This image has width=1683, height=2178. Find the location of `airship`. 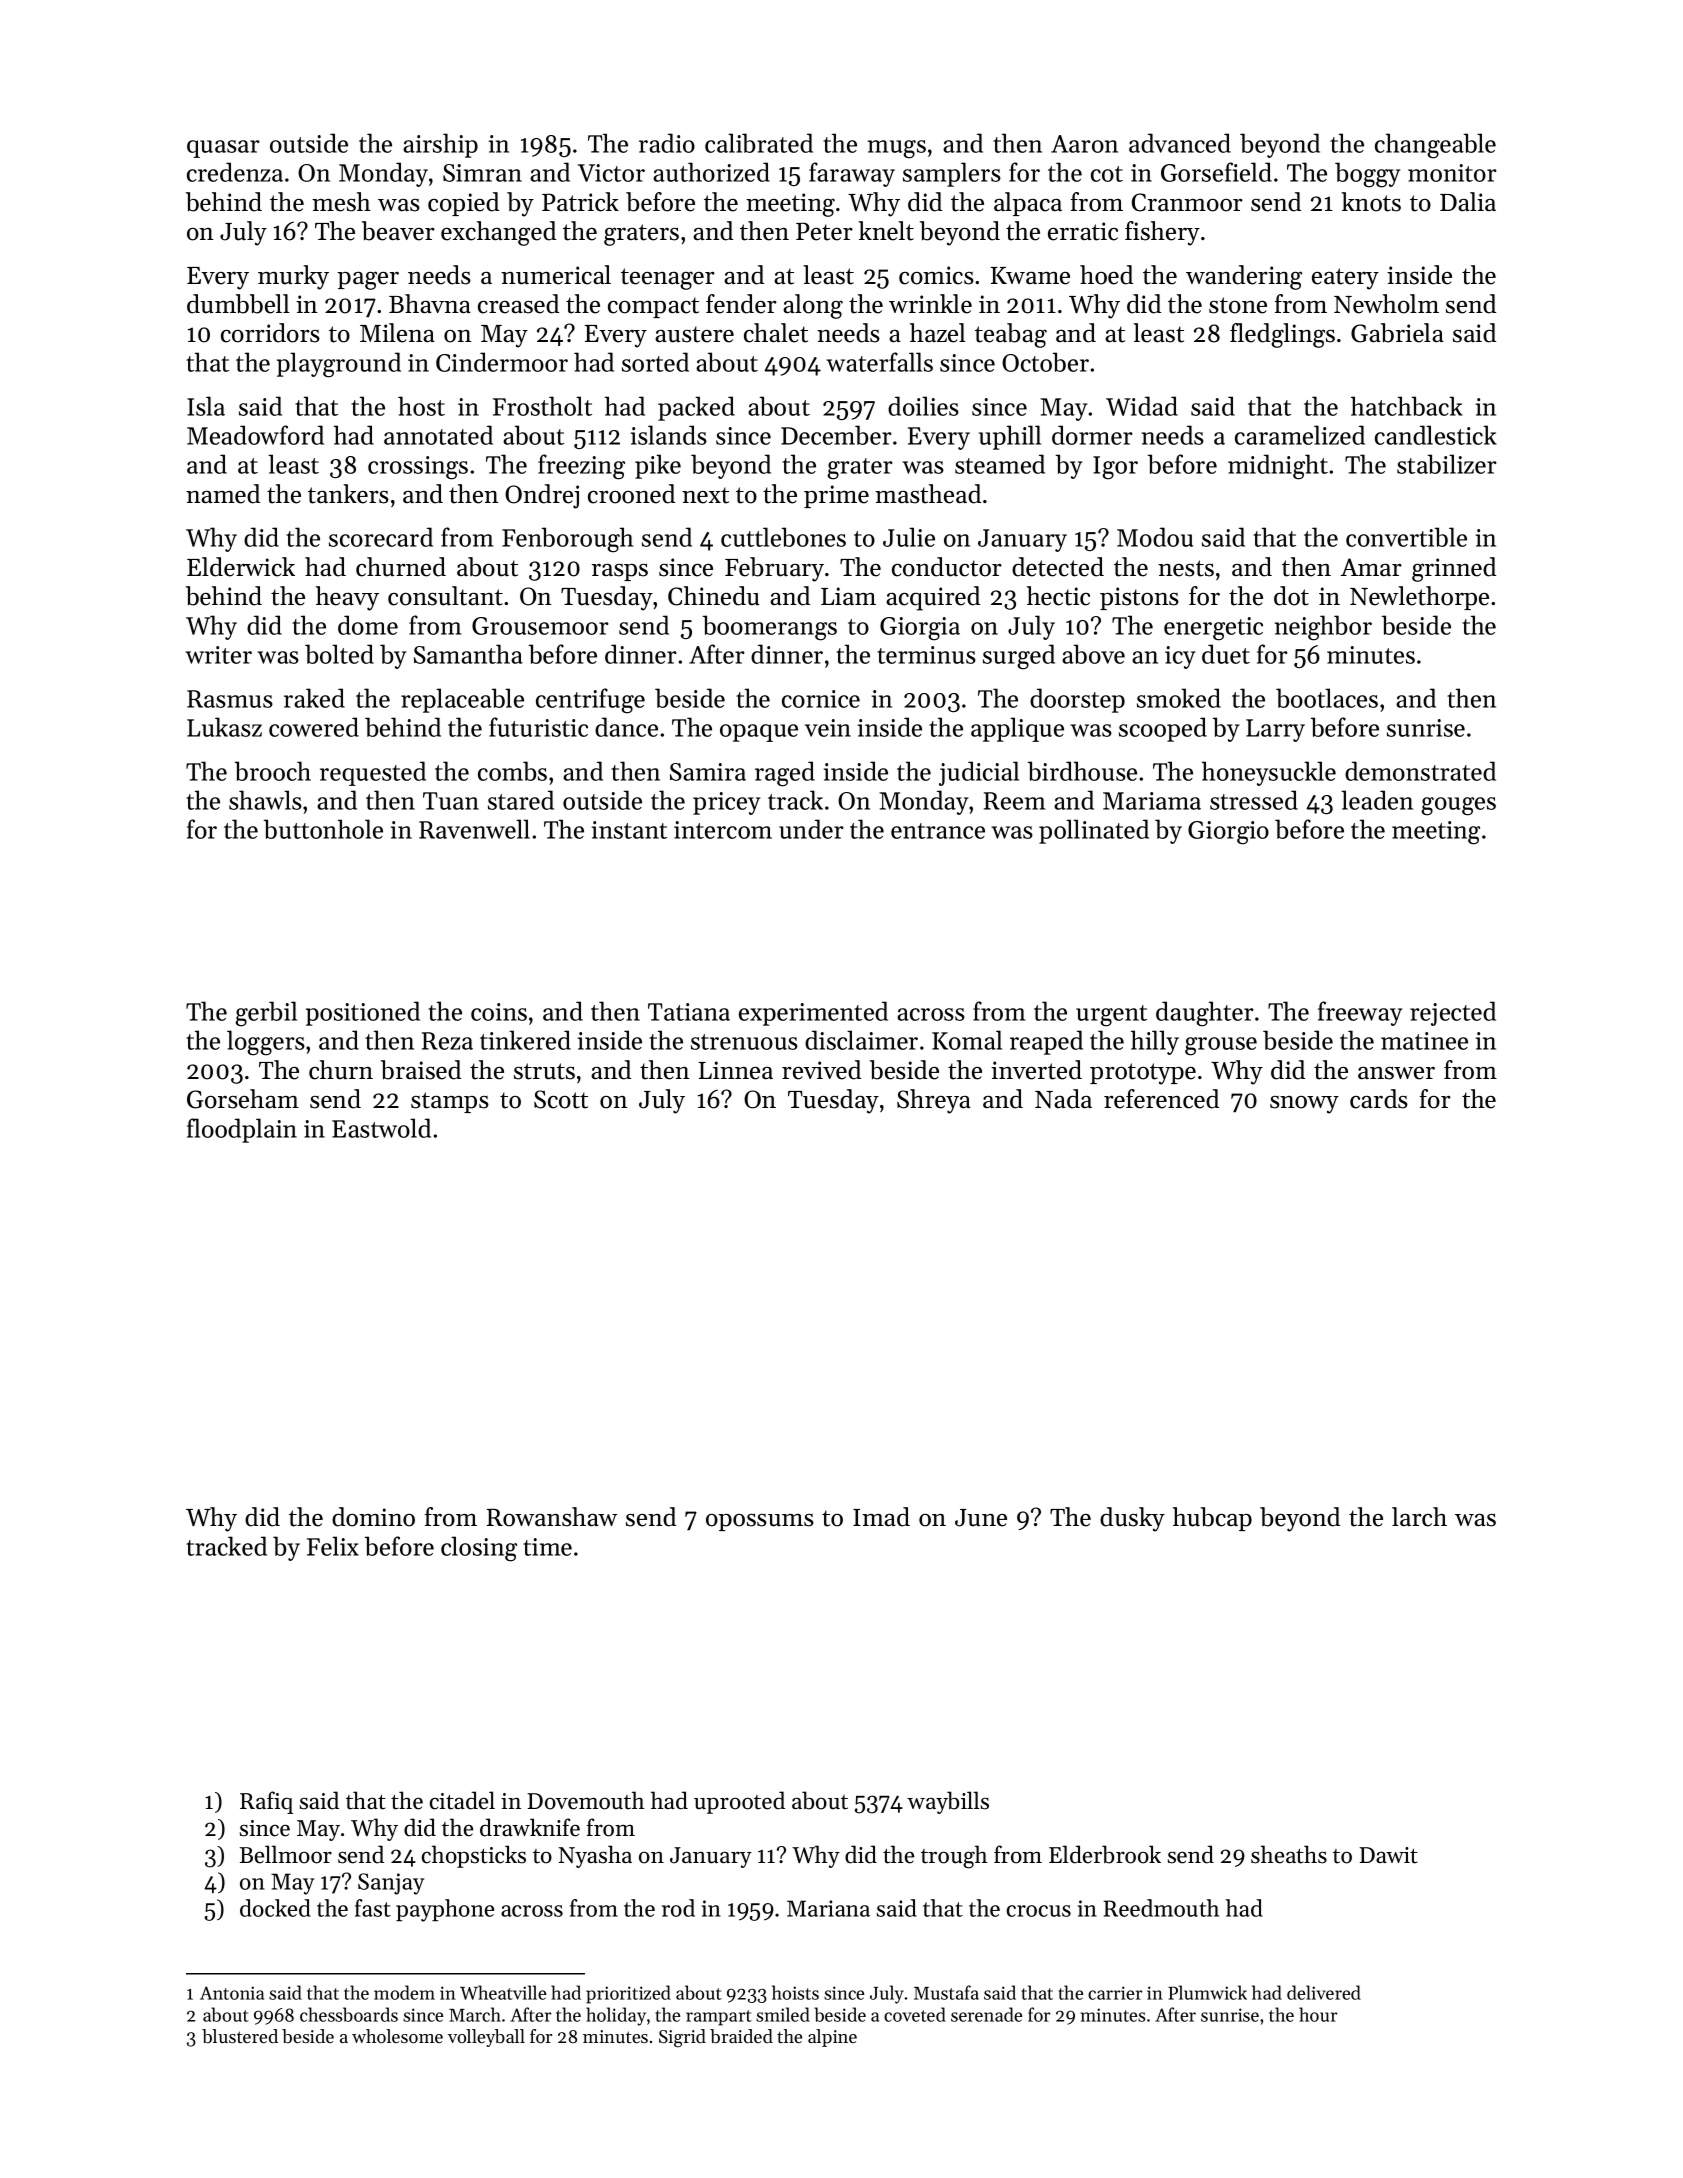

airship is located at coordinates (440, 145).
